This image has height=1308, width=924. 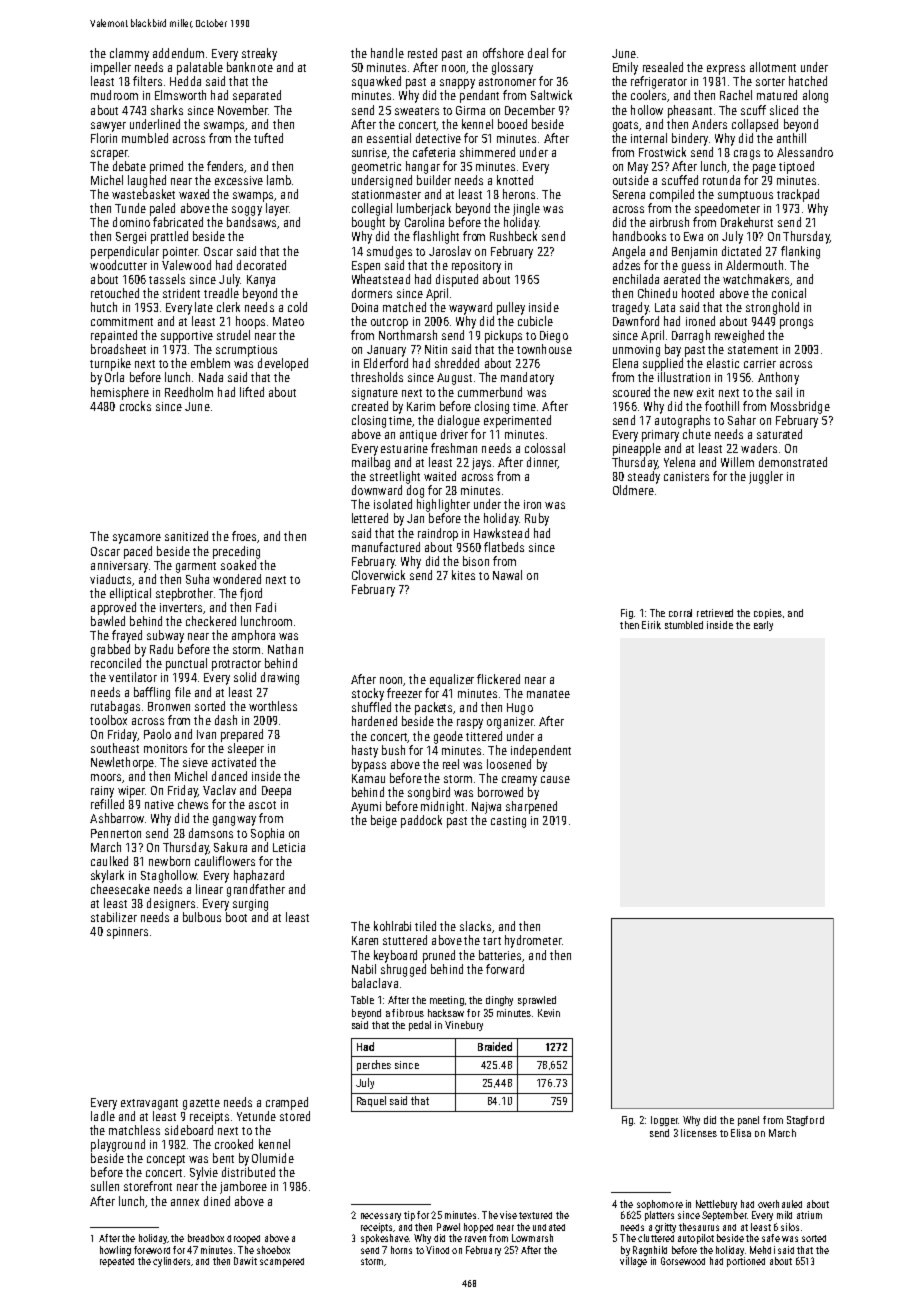 What do you see at coordinates (726, 70) in the image?
I see `express` at bounding box center [726, 70].
